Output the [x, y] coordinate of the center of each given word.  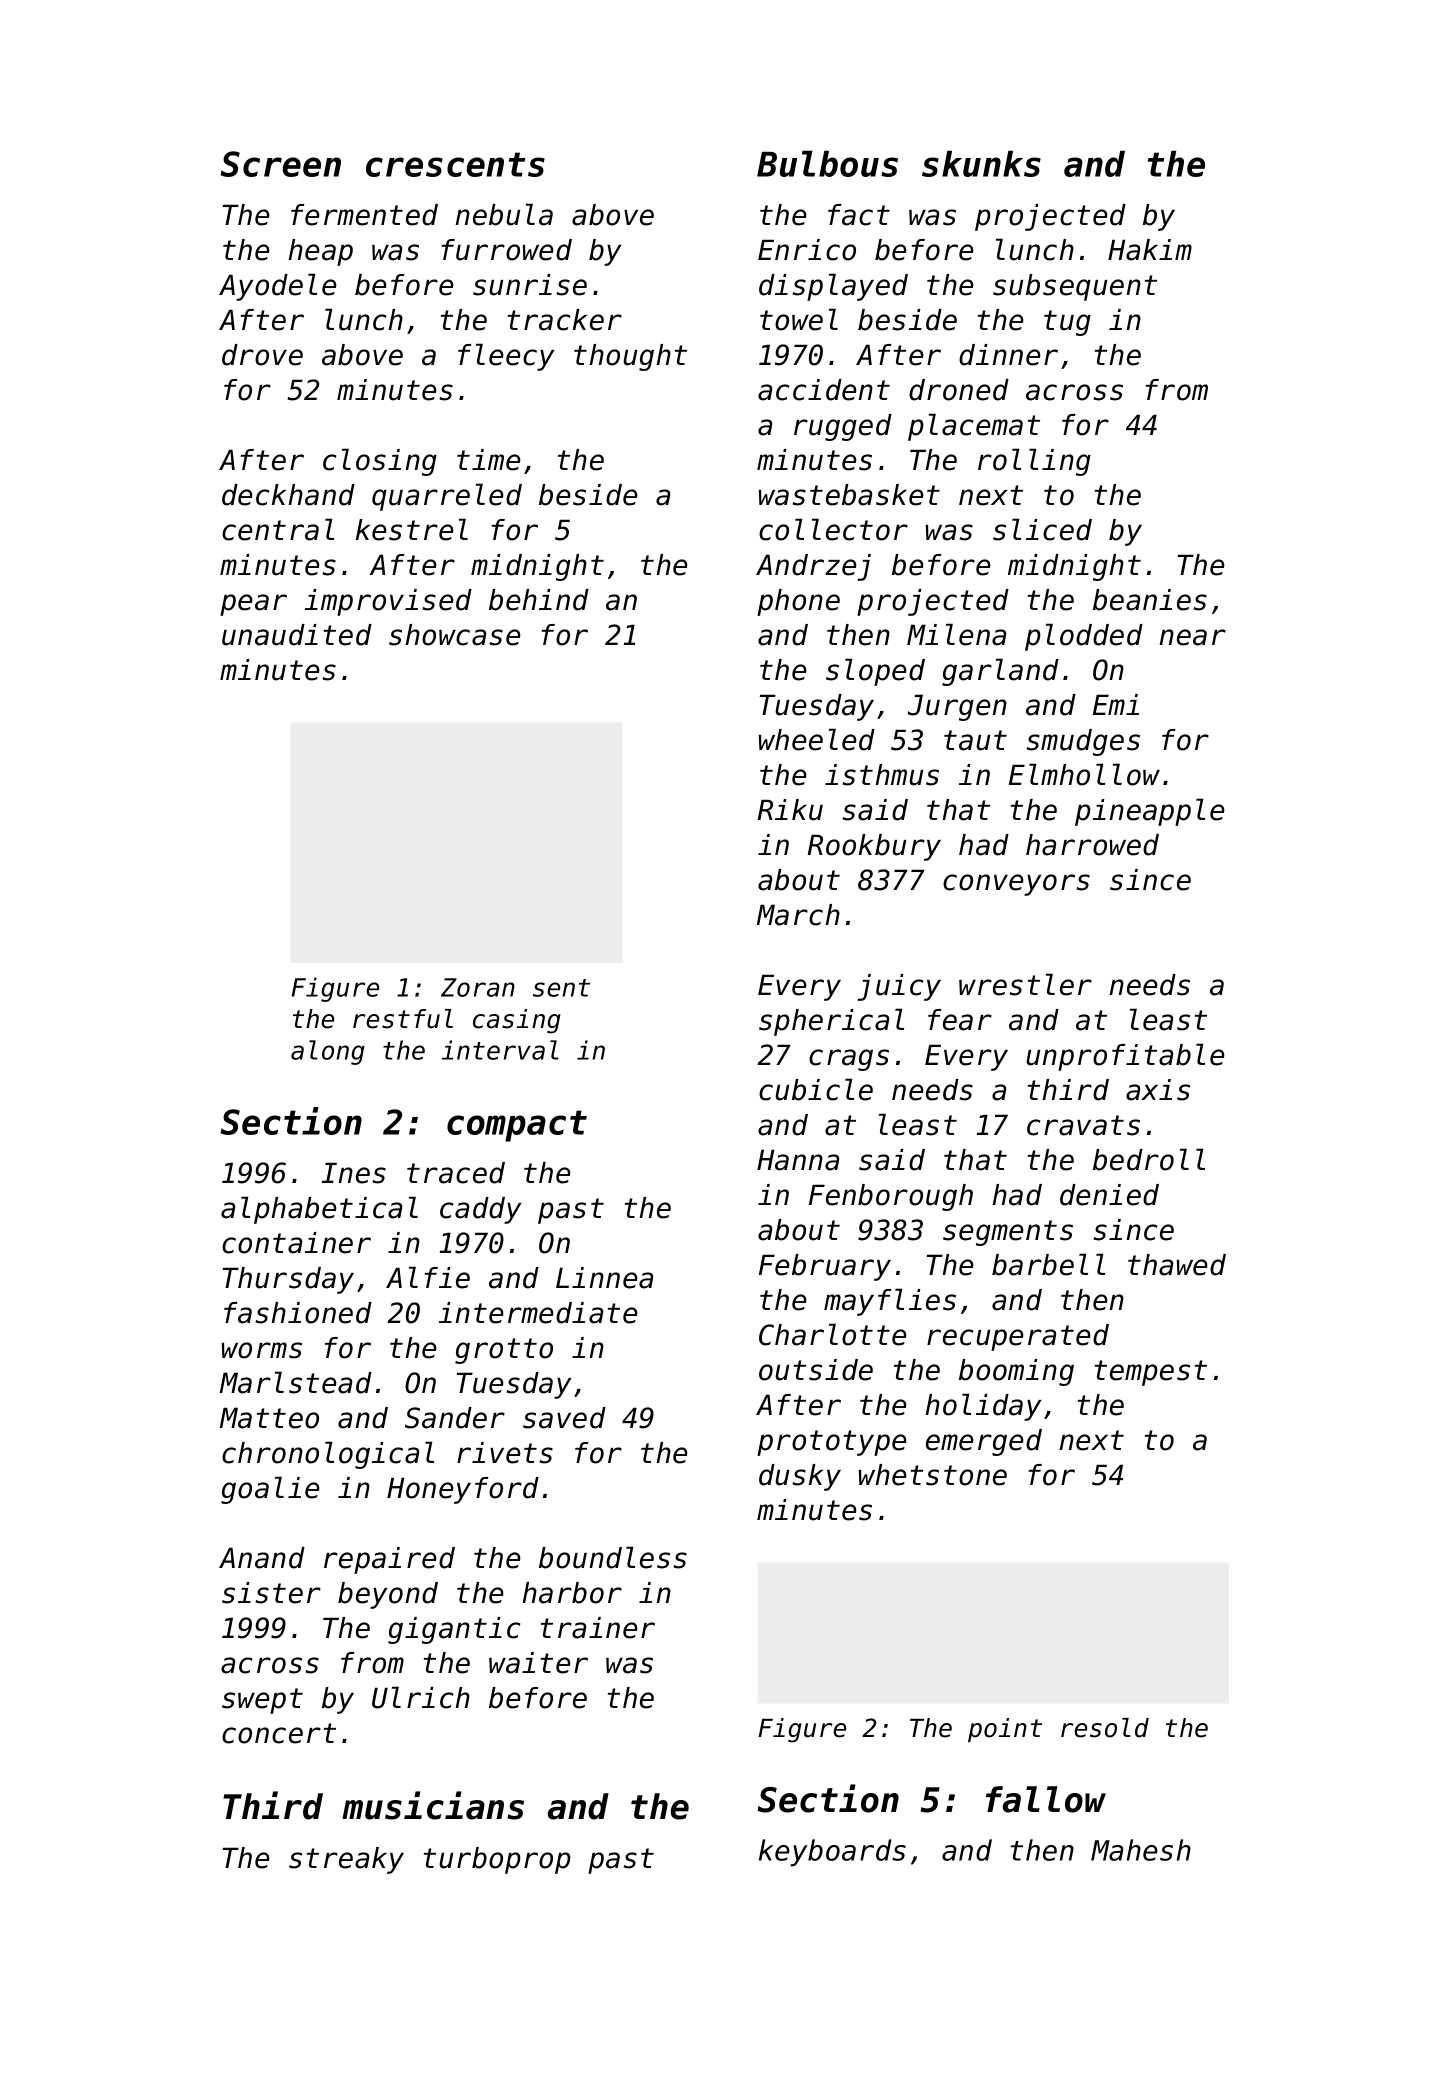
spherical [831, 1022]
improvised [388, 602]
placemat [974, 427]
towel [799, 319]
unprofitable [1125, 1057]
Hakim [1150, 250]
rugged [843, 427]
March [798, 915]
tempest [1151, 1373]
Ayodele [278, 287]
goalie [270, 1490]
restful [403, 1019]
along [328, 1052]
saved [564, 1418]
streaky [346, 1860]
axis [1158, 1090]
